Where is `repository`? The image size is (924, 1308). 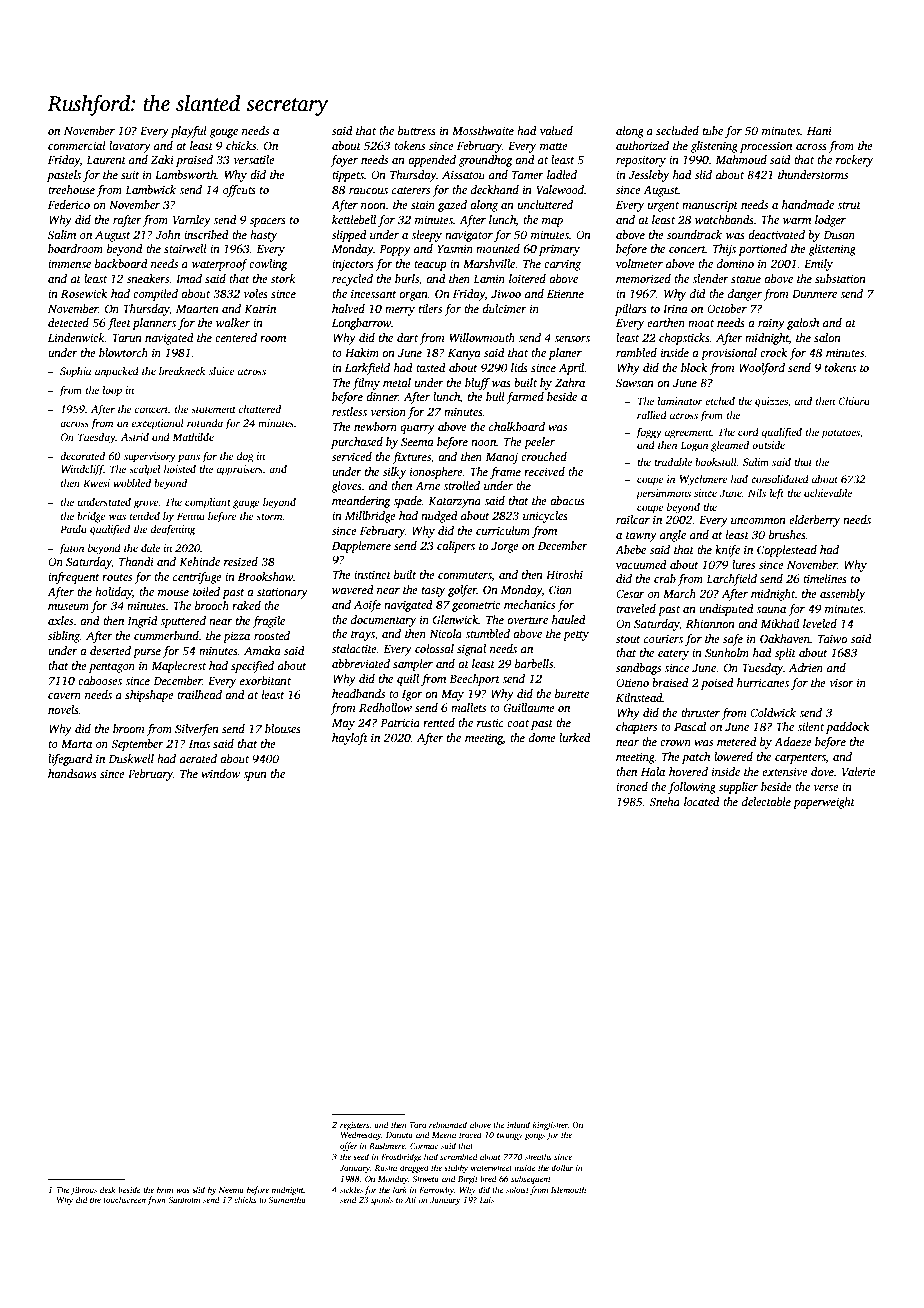 repository is located at coordinates (641, 161).
